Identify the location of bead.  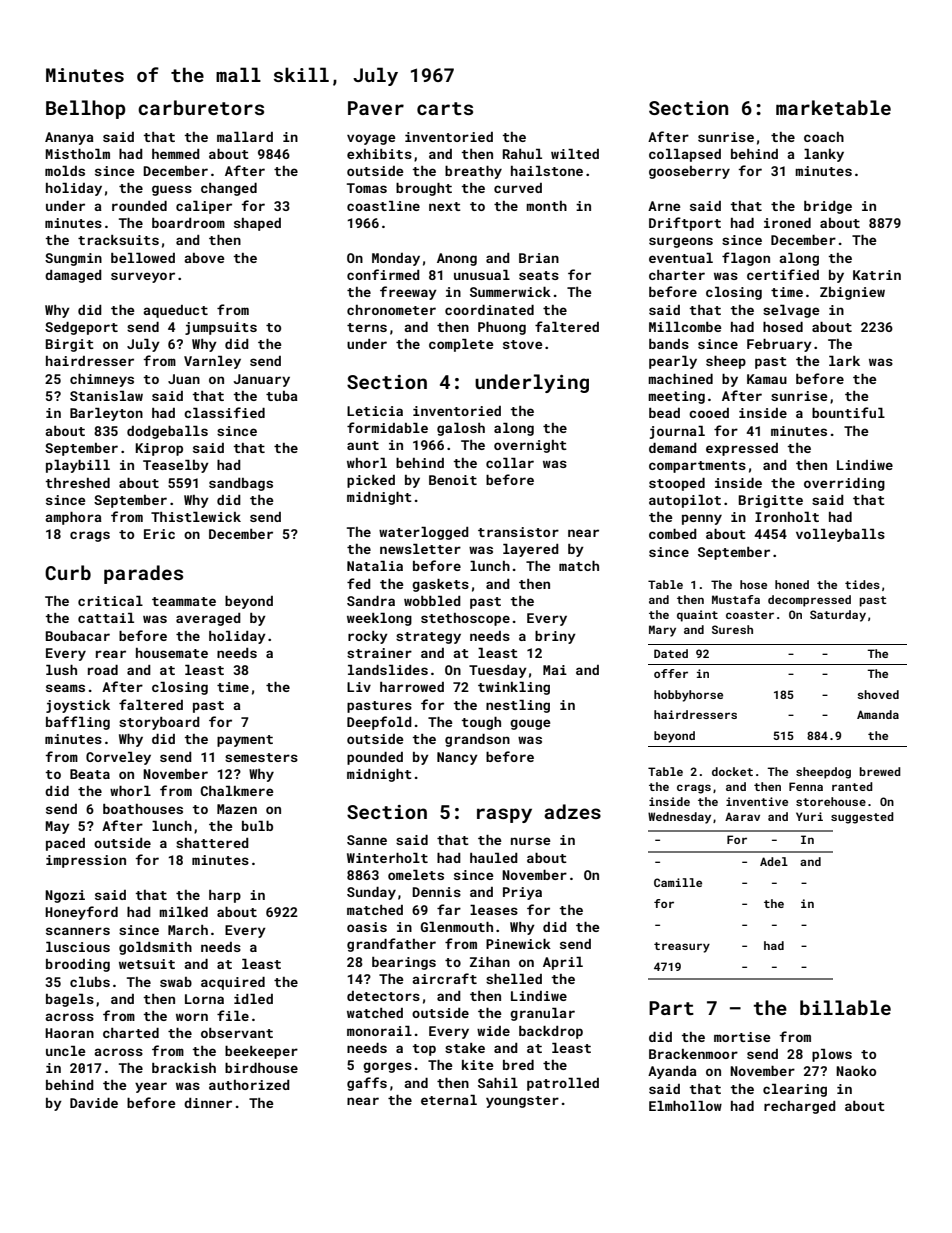
(664, 413).
